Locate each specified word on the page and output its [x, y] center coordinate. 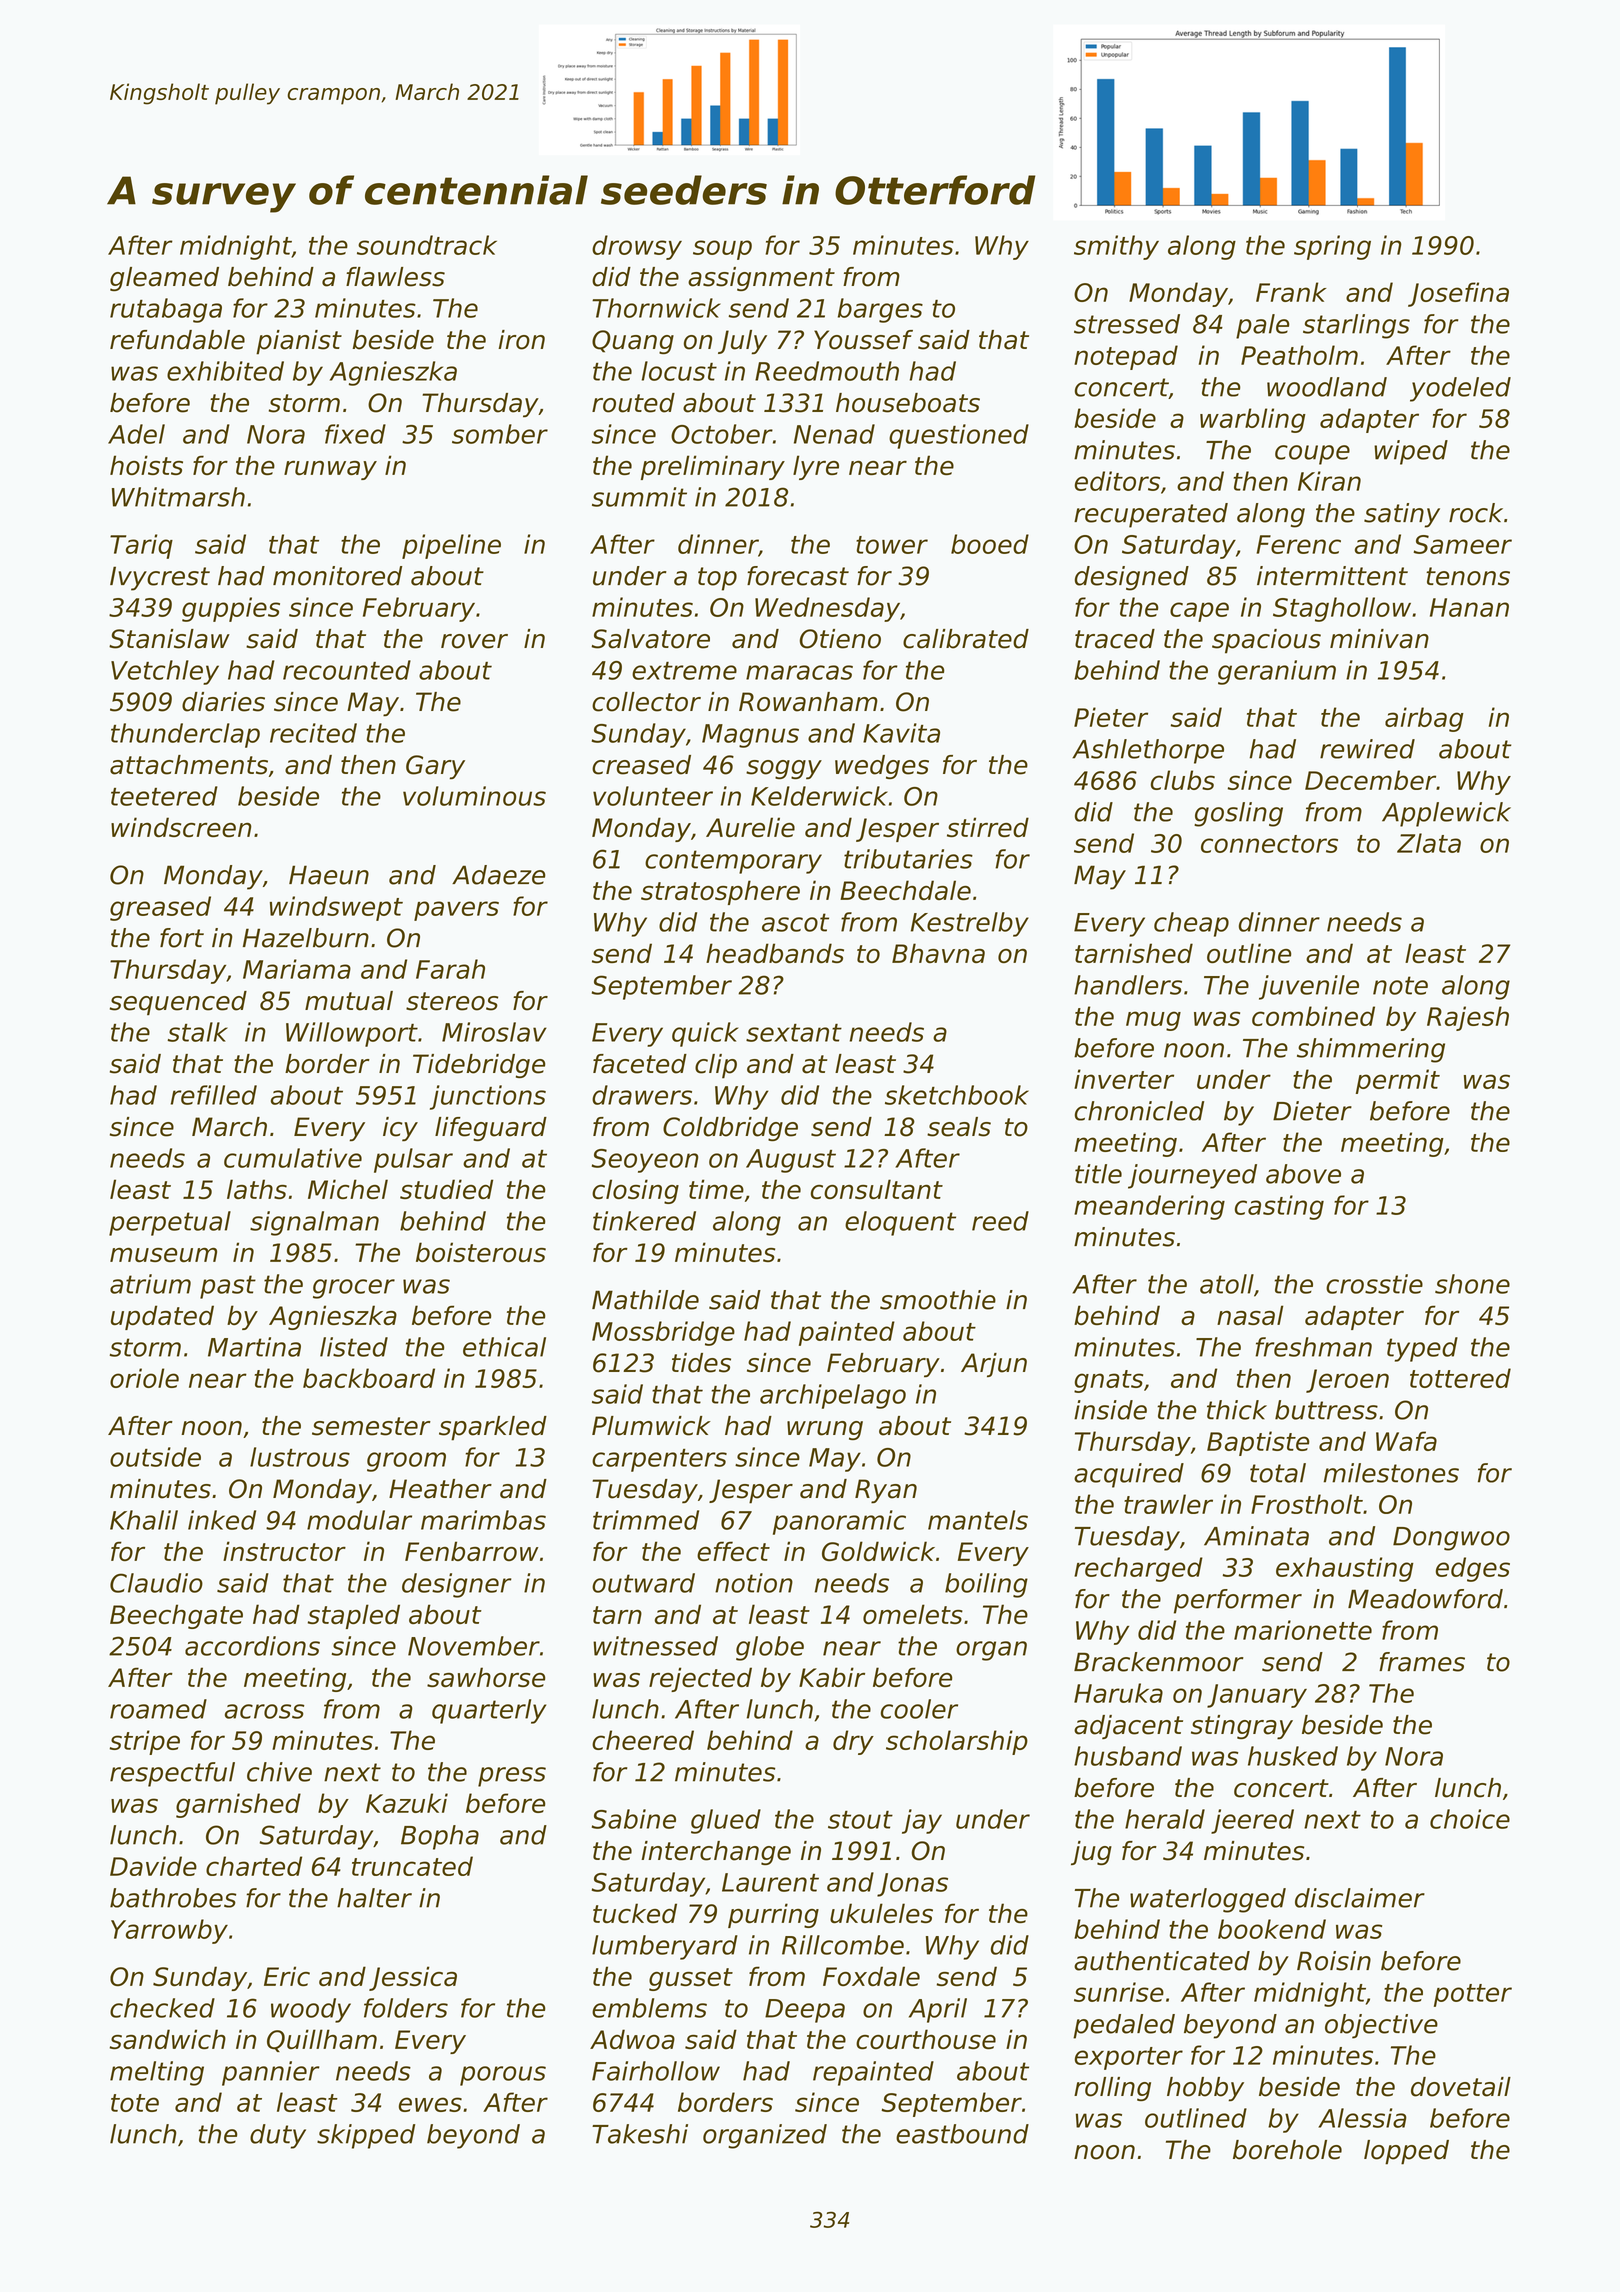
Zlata [1429, 843]
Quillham [322, 2040]
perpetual [170, 1223]
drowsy [637, 247]
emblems [649, 2008]
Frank [1291, 292]
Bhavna [938, 953]
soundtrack [427, 245]
